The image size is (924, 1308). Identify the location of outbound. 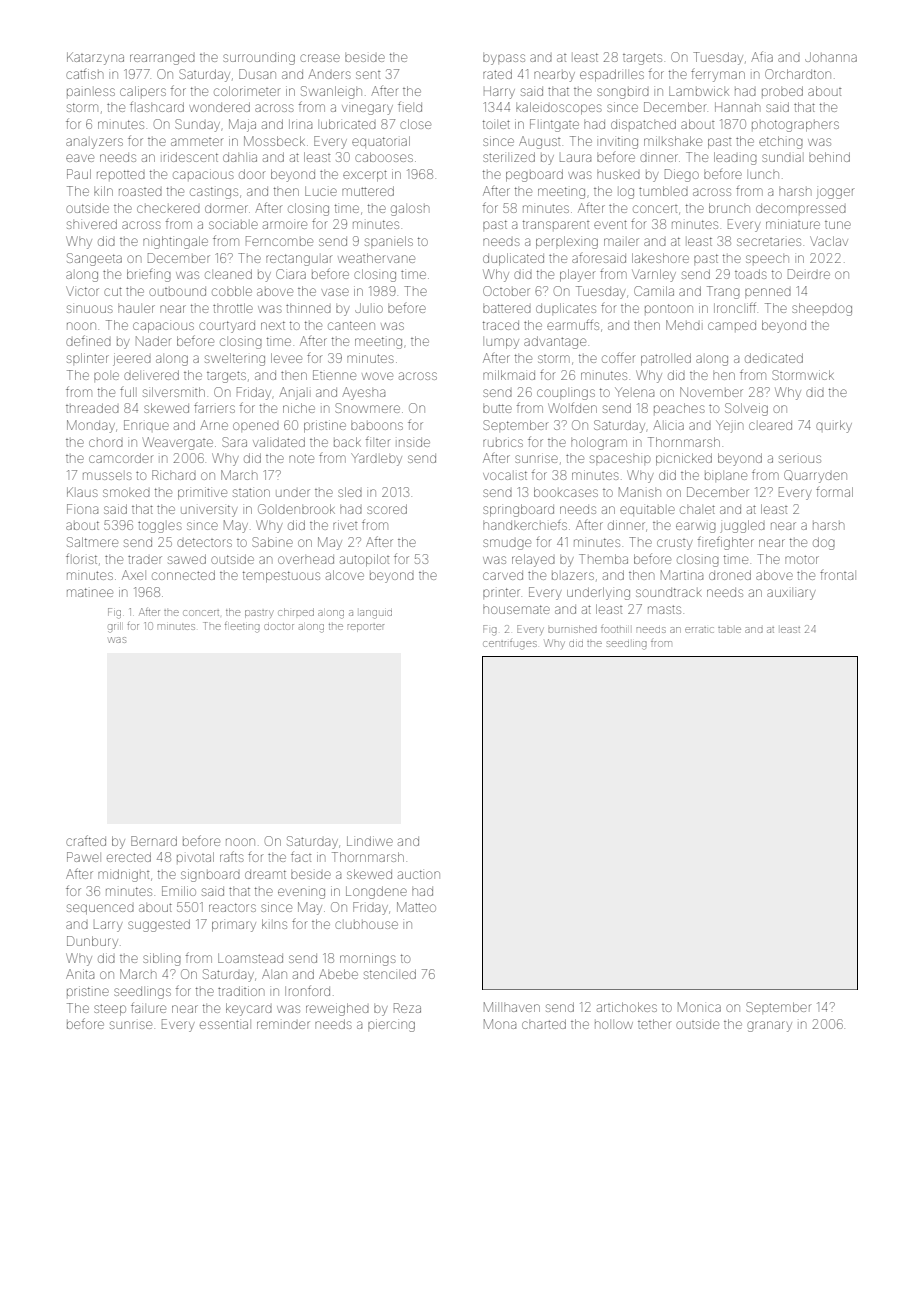
(177, 291).
